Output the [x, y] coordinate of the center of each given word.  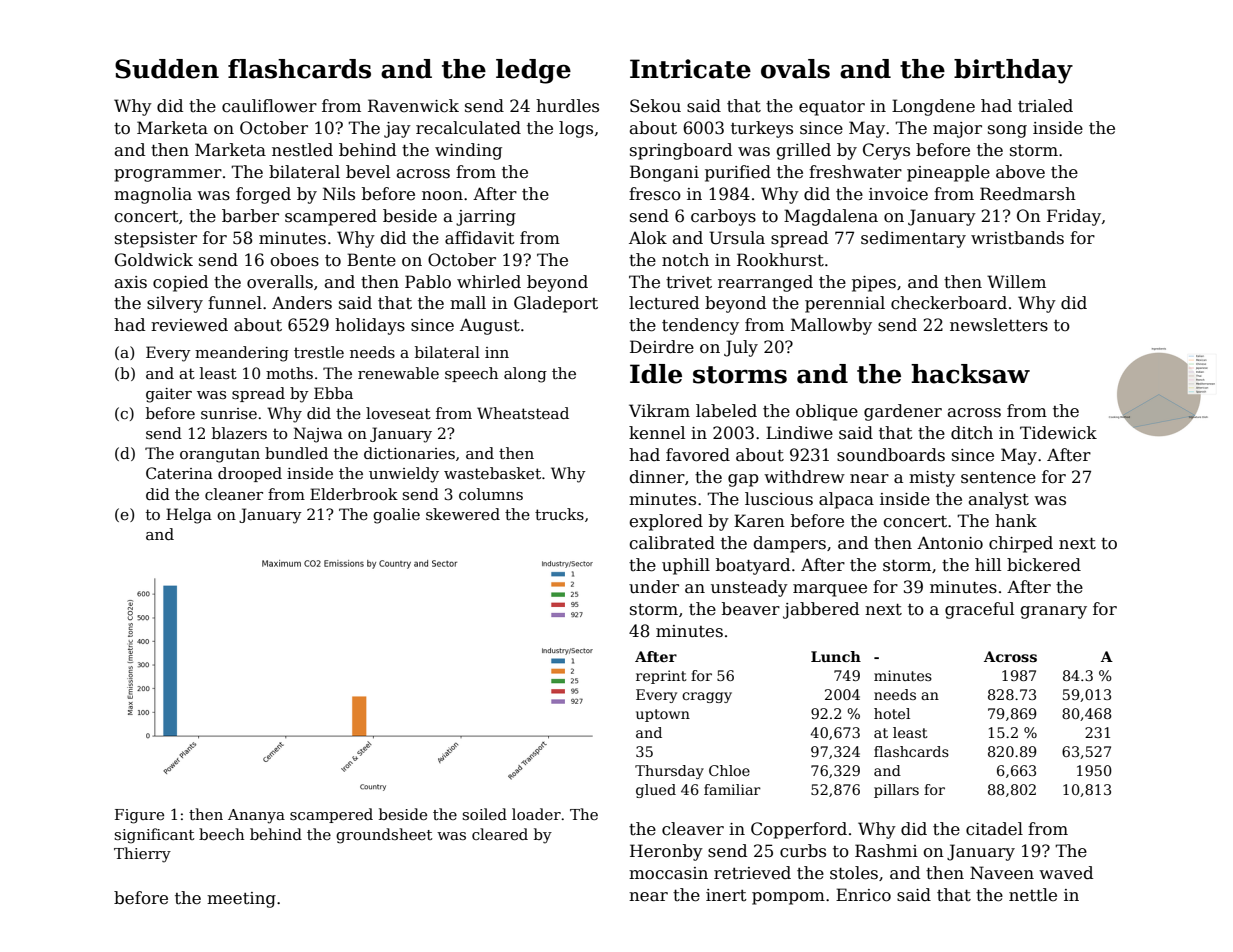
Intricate [690, 69]
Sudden [167, 69]
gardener [903, 412]
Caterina [179, 473]
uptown [663, 715]
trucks [559, 514]
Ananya [256, 816]
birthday [1013, 71]
